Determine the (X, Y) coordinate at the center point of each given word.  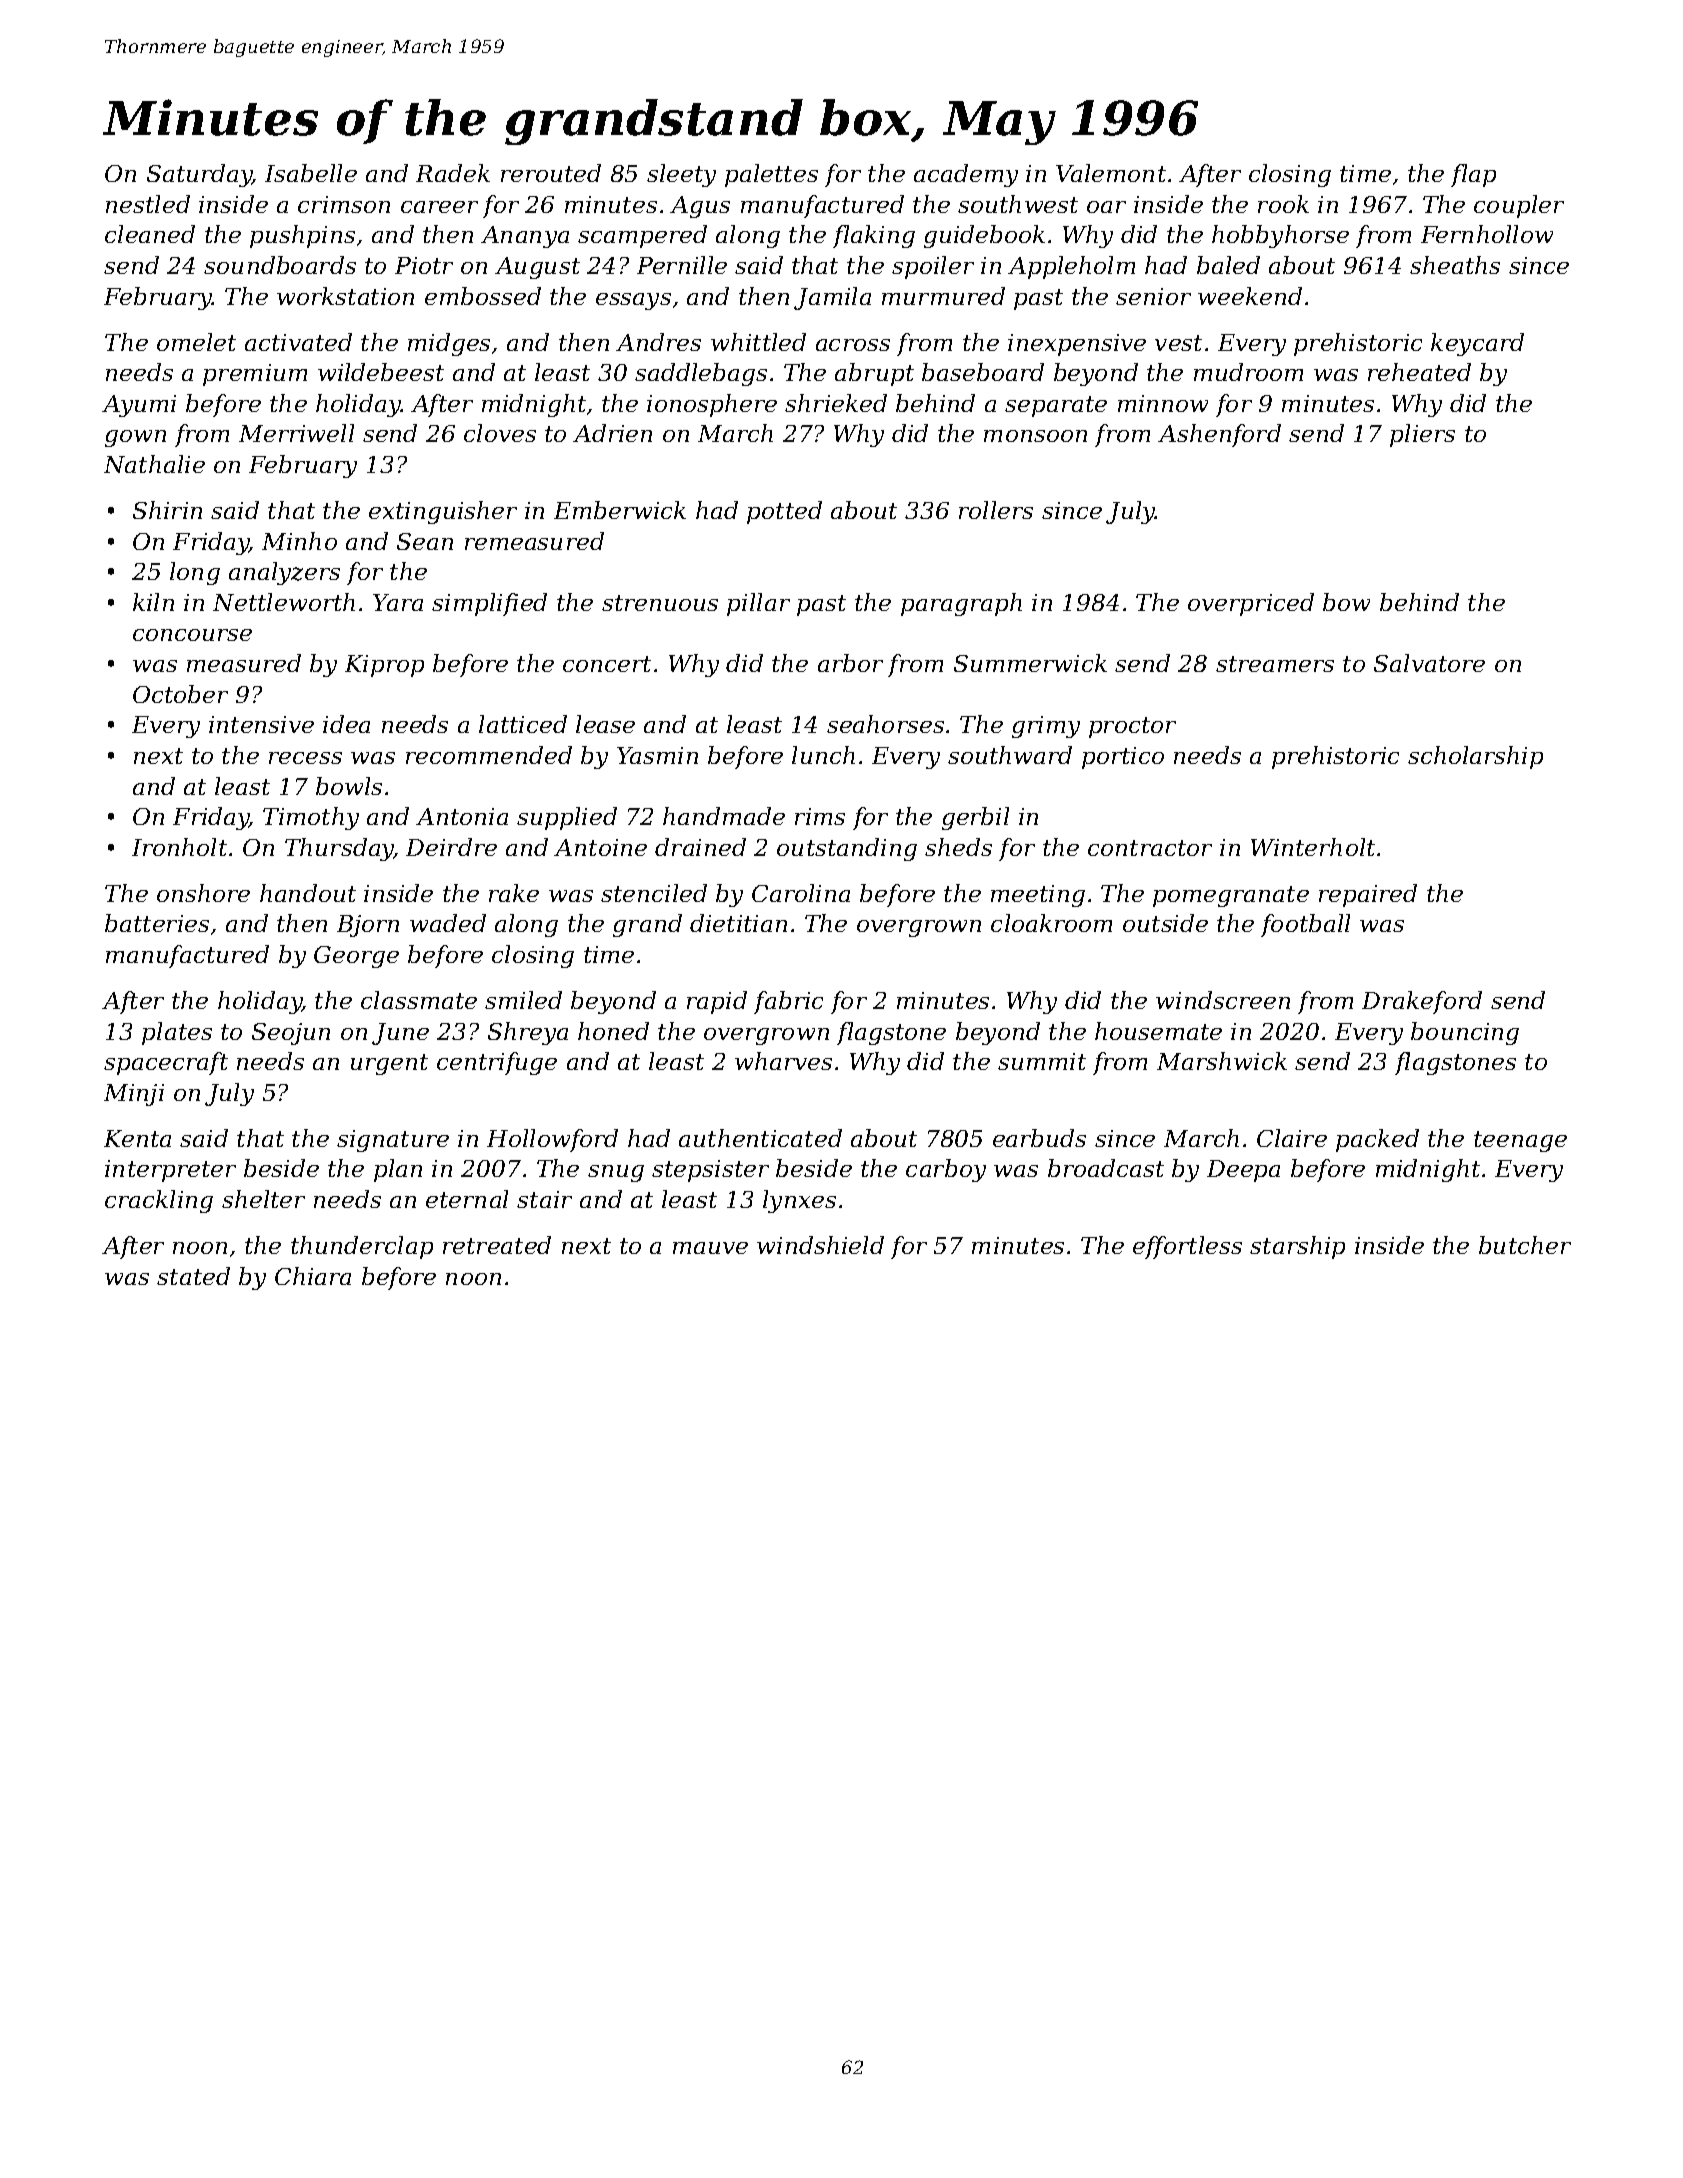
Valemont (1111, 173)
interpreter (170, 1171)
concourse (192, 635)
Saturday (200, 175)
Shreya (528, 1033)
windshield (820, 1245)
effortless (1187, 1247)
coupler (1519, 206)
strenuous (660, 603)
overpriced (1251, 604)
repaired (1368, 895)
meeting (1038, 896)
